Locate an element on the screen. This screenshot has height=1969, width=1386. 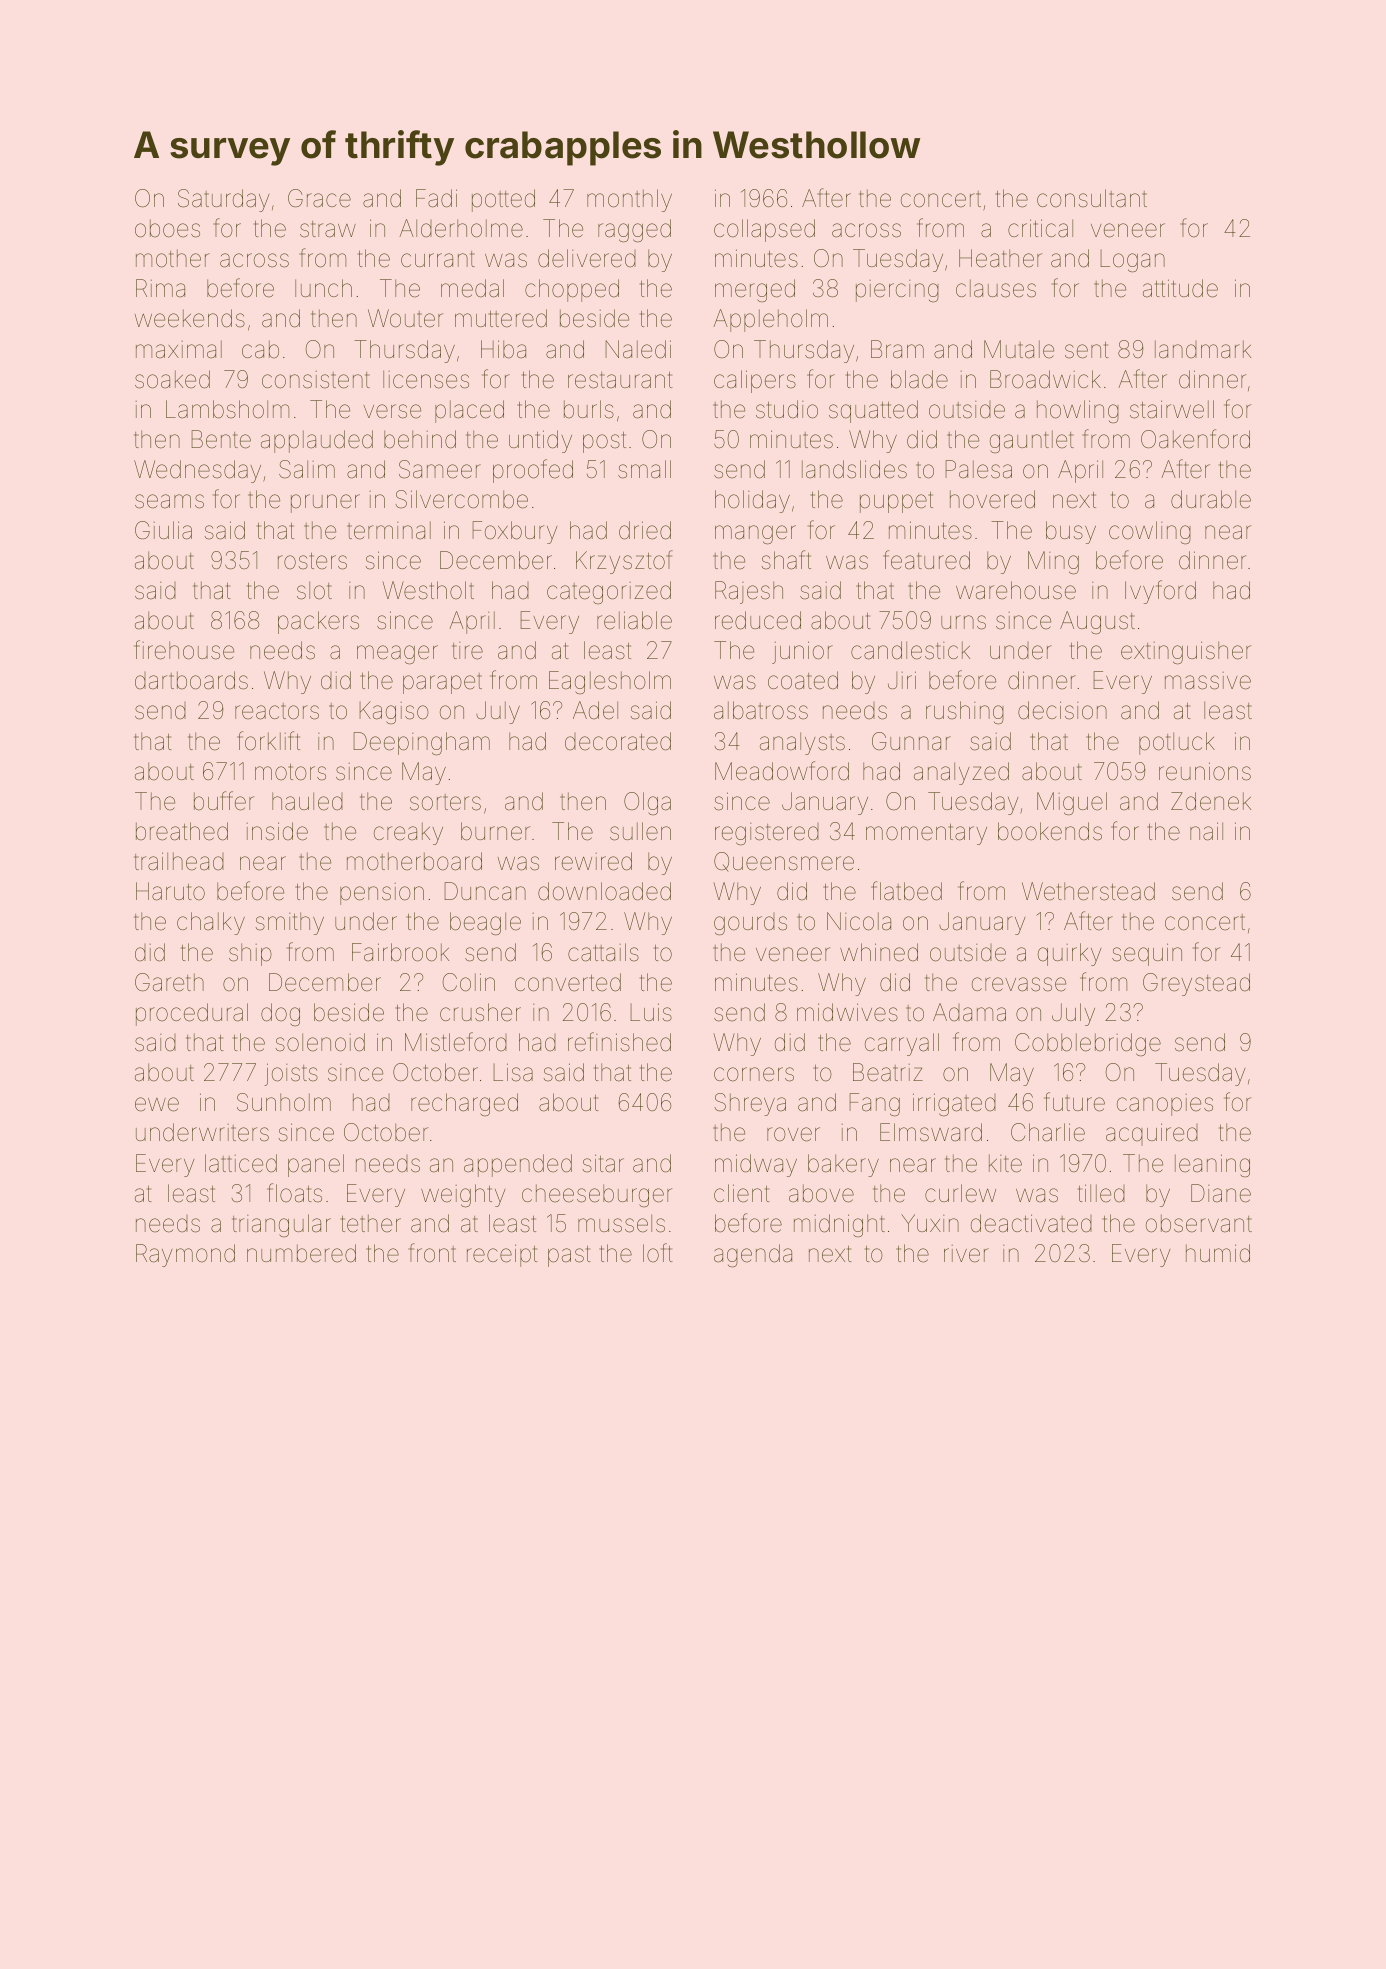
consultant is located at coordinates (1092, 198).
